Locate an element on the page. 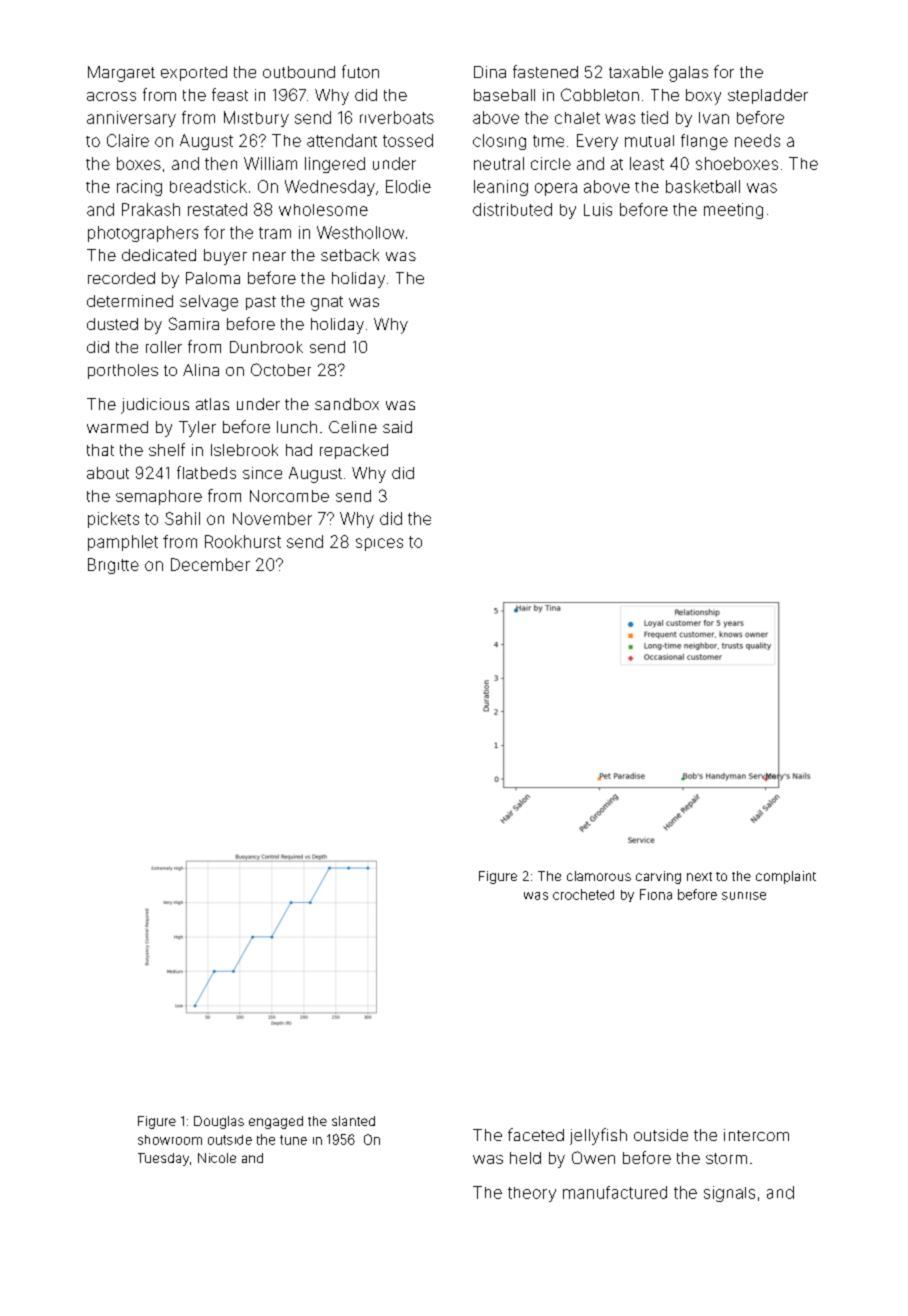 The image size is (908, 1316). Rookhurst is located at coordinates (243, 541).
